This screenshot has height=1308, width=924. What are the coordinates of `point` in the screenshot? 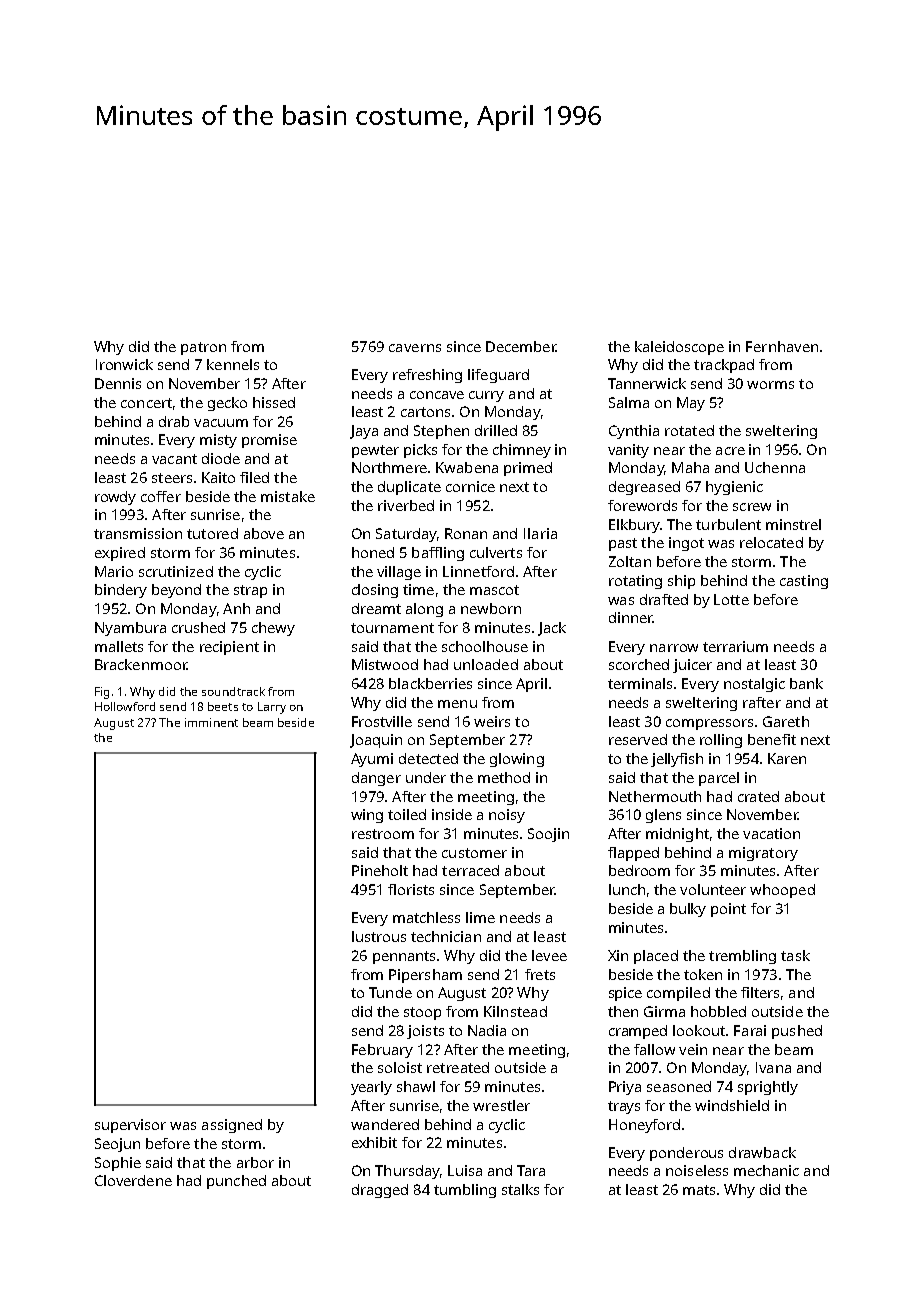 It's located at (728, 910).
